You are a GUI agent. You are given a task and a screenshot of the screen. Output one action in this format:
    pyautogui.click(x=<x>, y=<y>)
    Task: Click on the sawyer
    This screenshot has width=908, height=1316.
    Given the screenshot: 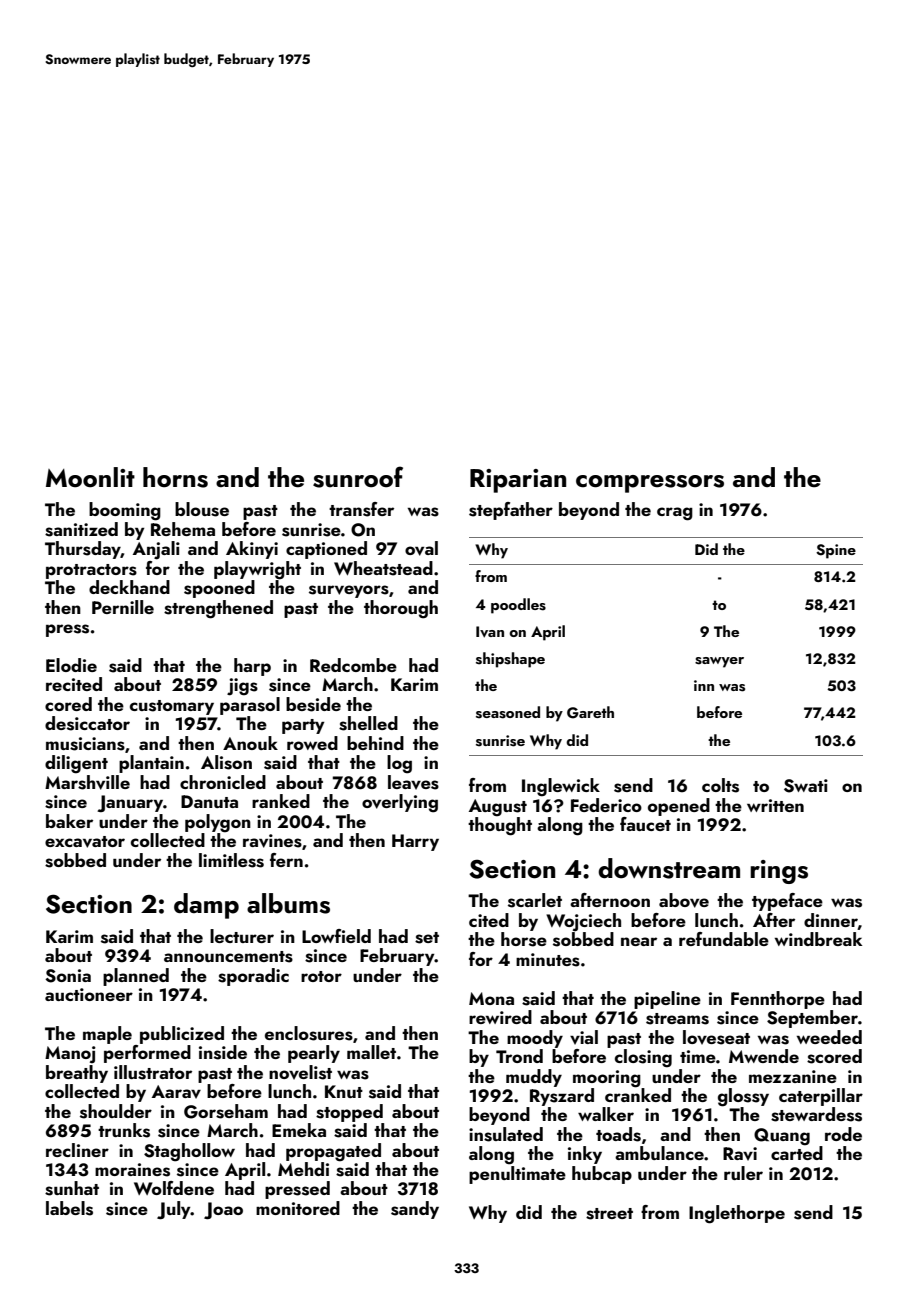 What is the action you would take?
    pyautogui.click(x=719, y=662)
